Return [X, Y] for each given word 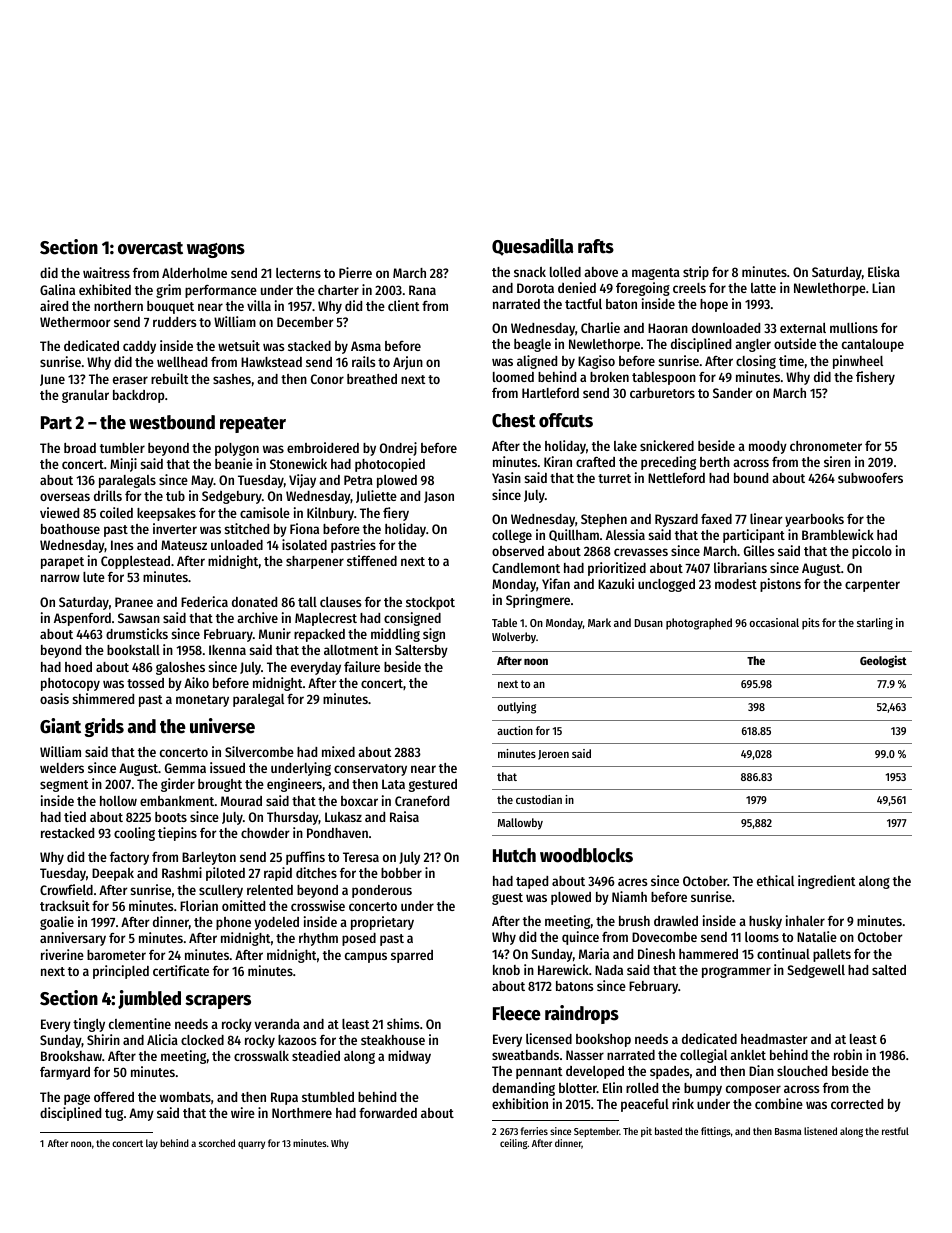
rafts [596, 246]
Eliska [884, 271]
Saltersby [421, 651]
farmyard [65, 1073]
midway [409, 1057]
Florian [199, 905]
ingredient [827, 882]
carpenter [872, 586]
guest [507, 899]
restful [895, 1131]
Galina [57, 289]
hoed [78, 667]
